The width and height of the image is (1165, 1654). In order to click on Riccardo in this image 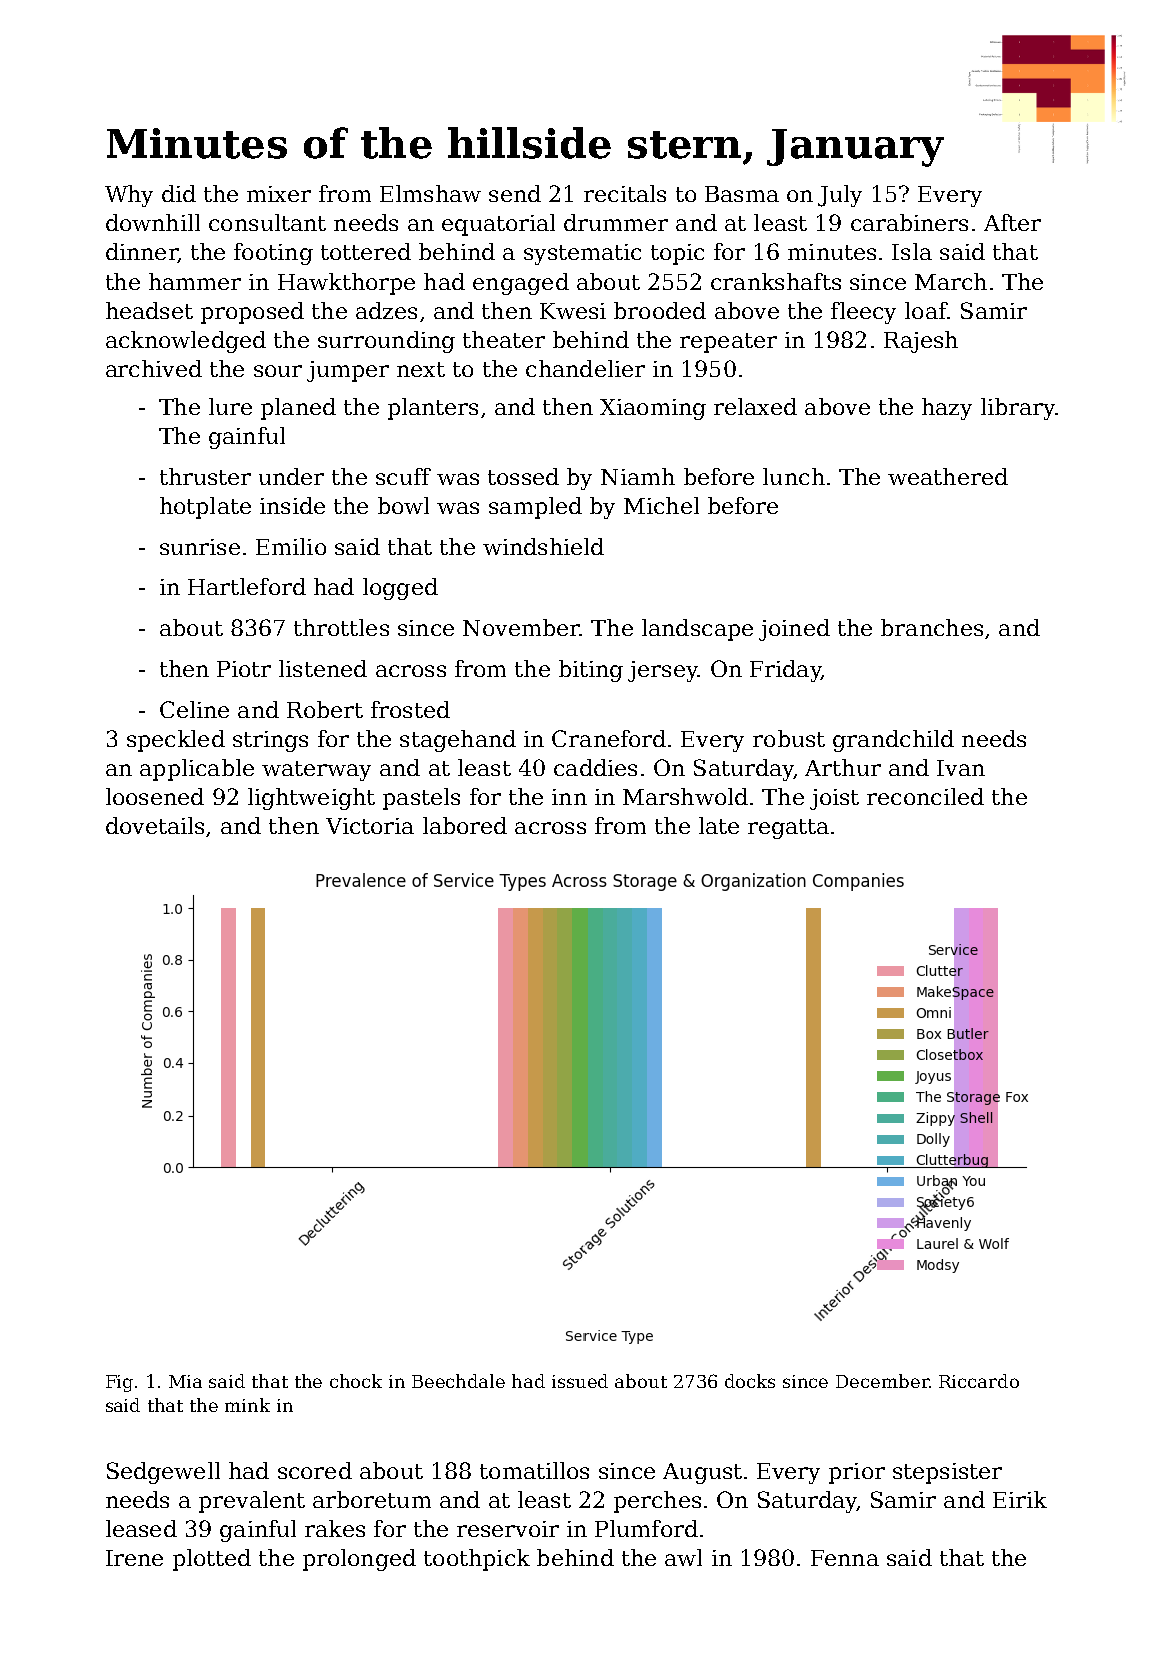, I will do `click(979, 1381)`.
